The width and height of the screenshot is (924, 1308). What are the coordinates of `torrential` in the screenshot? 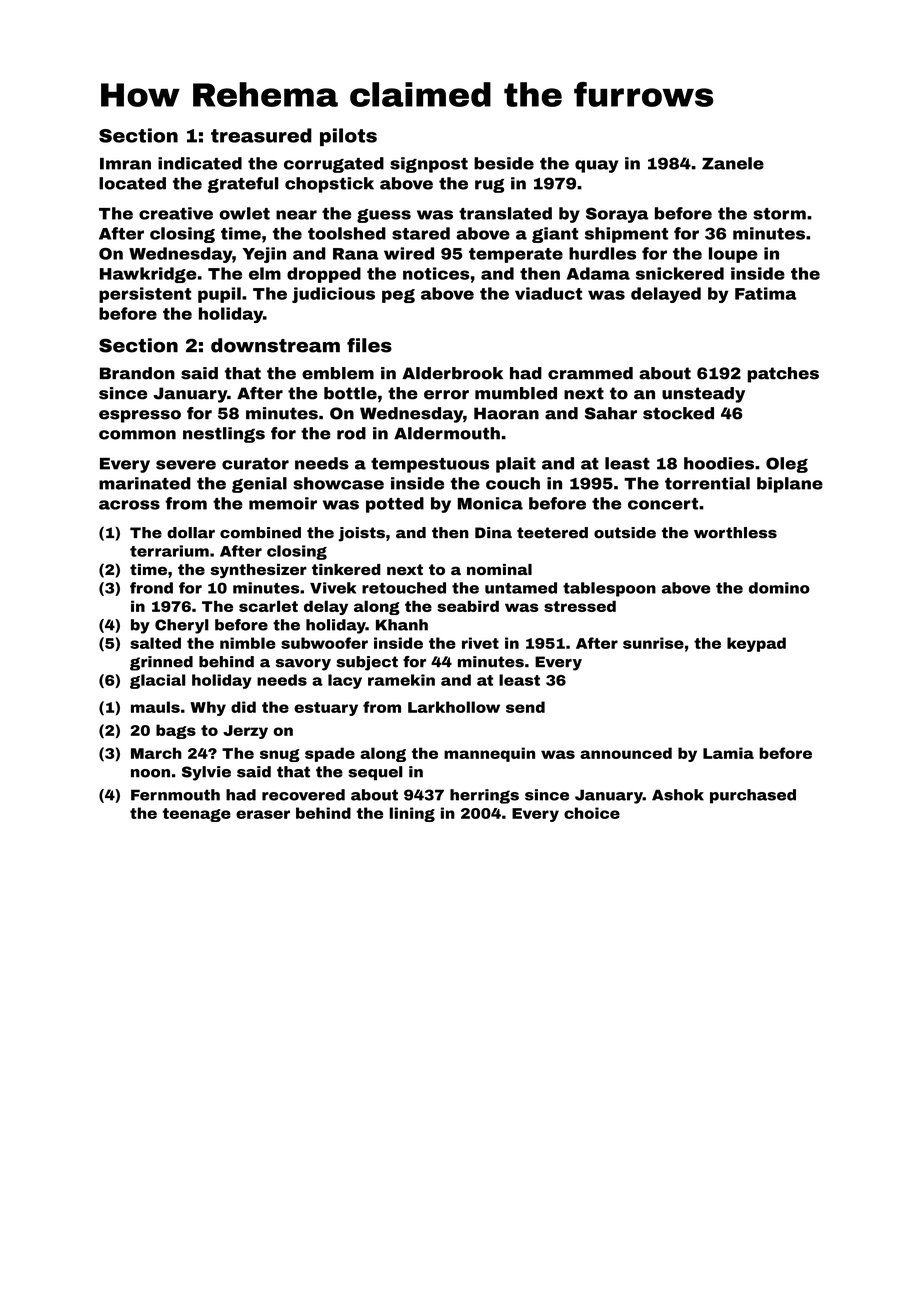 It's located at (707, 483).
